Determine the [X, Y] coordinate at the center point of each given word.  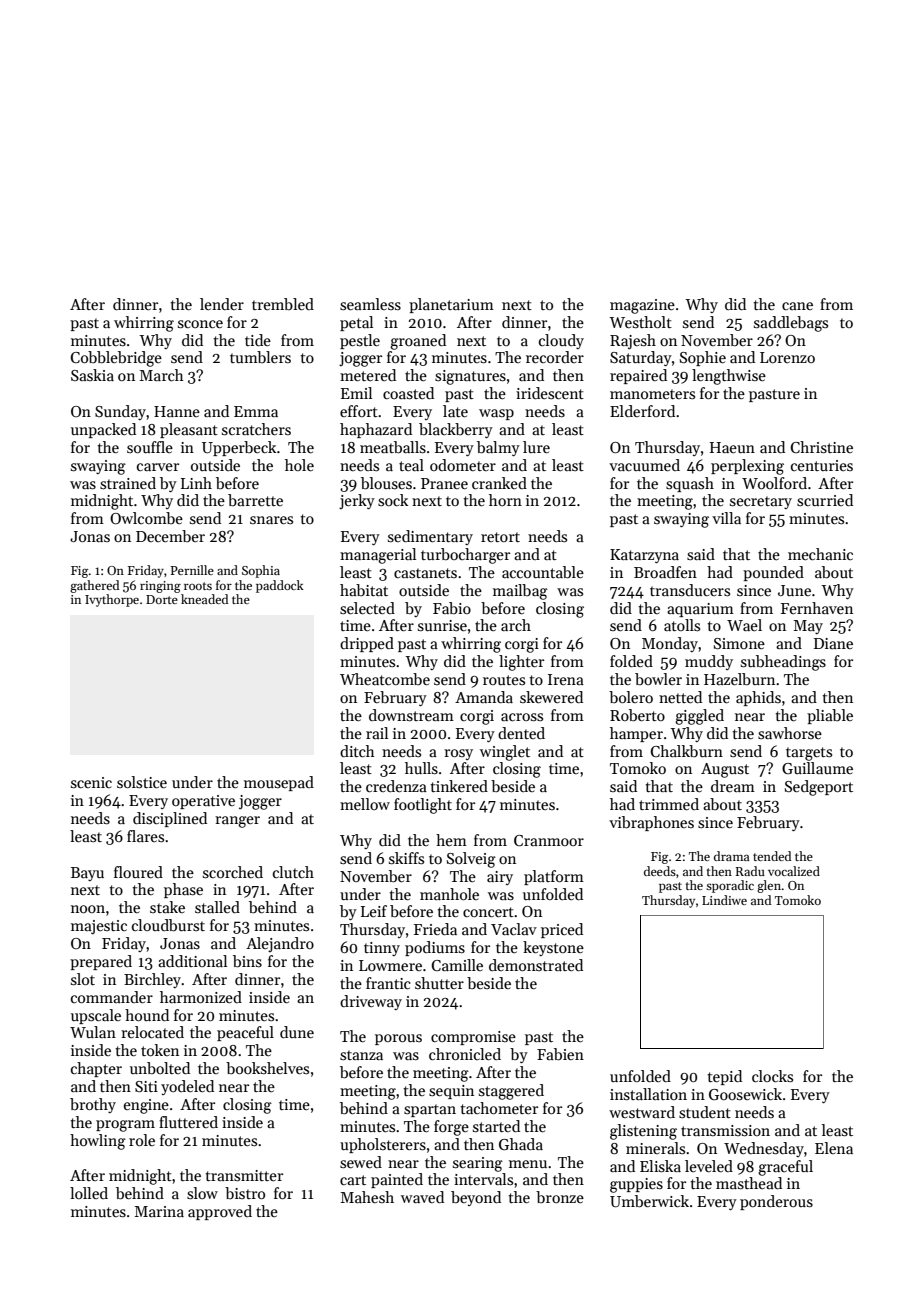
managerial [378, 556]
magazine [642, 306]
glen [769, 886]
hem [451, 840]
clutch [293, 872]
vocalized [794, 871]
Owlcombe [146, 518]
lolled [89, 1193]
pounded [773, 573]
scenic [91, 782]
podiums [435, 948]
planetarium [451, 305]
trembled [283, 304]
